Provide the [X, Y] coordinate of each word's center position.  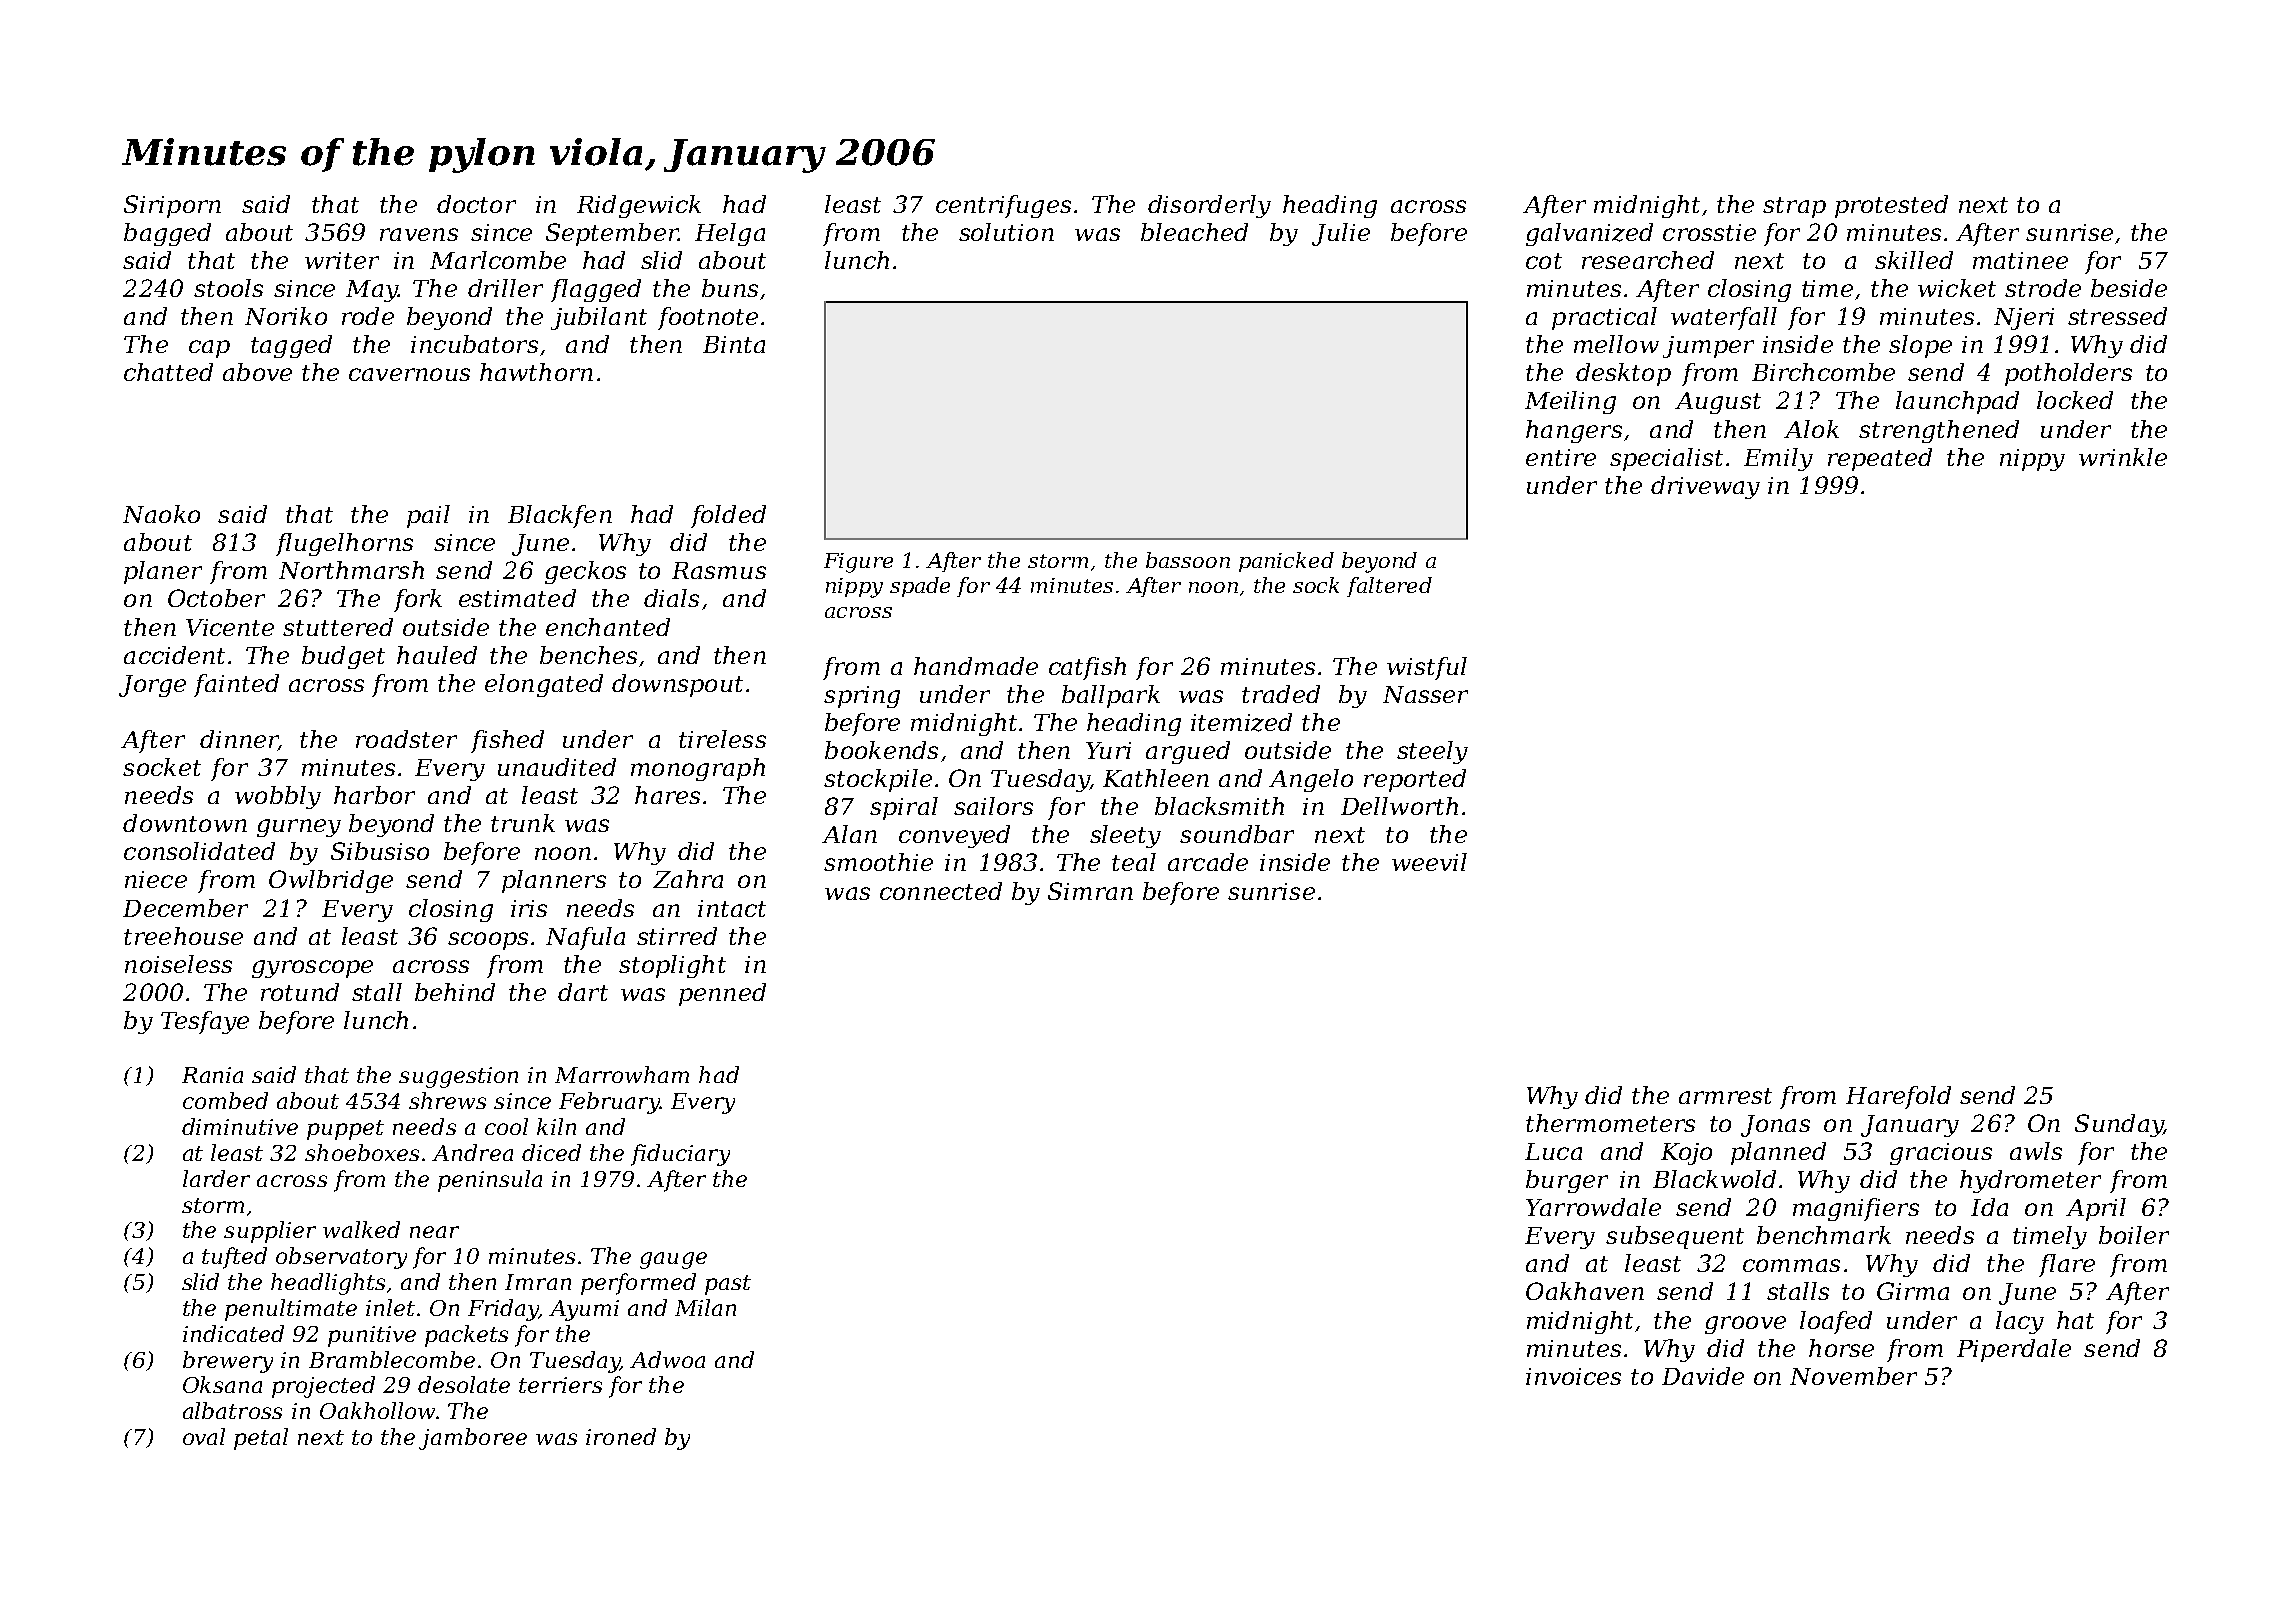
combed [225, 1100]
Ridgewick [639, 206]
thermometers [1610, 1123]
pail [428, 516]
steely [1432, 752]
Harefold [1898, 1097]
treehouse [183, 936]
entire [1561, 457]
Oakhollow [377, 1410]
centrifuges [1003, 206]
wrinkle [2123, 457]
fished [507, 741]
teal [1134, 862]
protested [1891, 206]
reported [1415, 780]
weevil [1429, 862]
